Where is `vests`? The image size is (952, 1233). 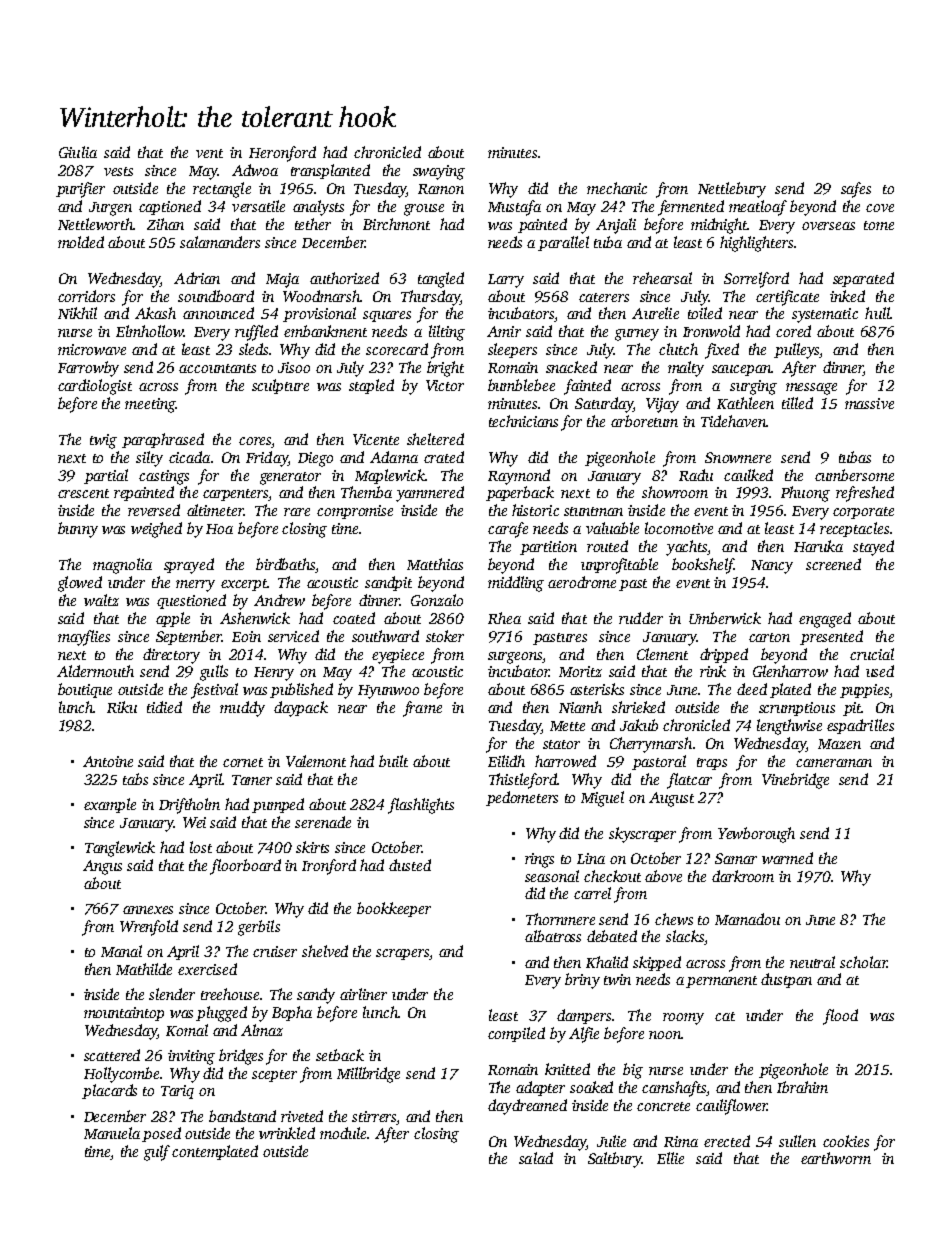
vests is located at coordinates (118, 171).
